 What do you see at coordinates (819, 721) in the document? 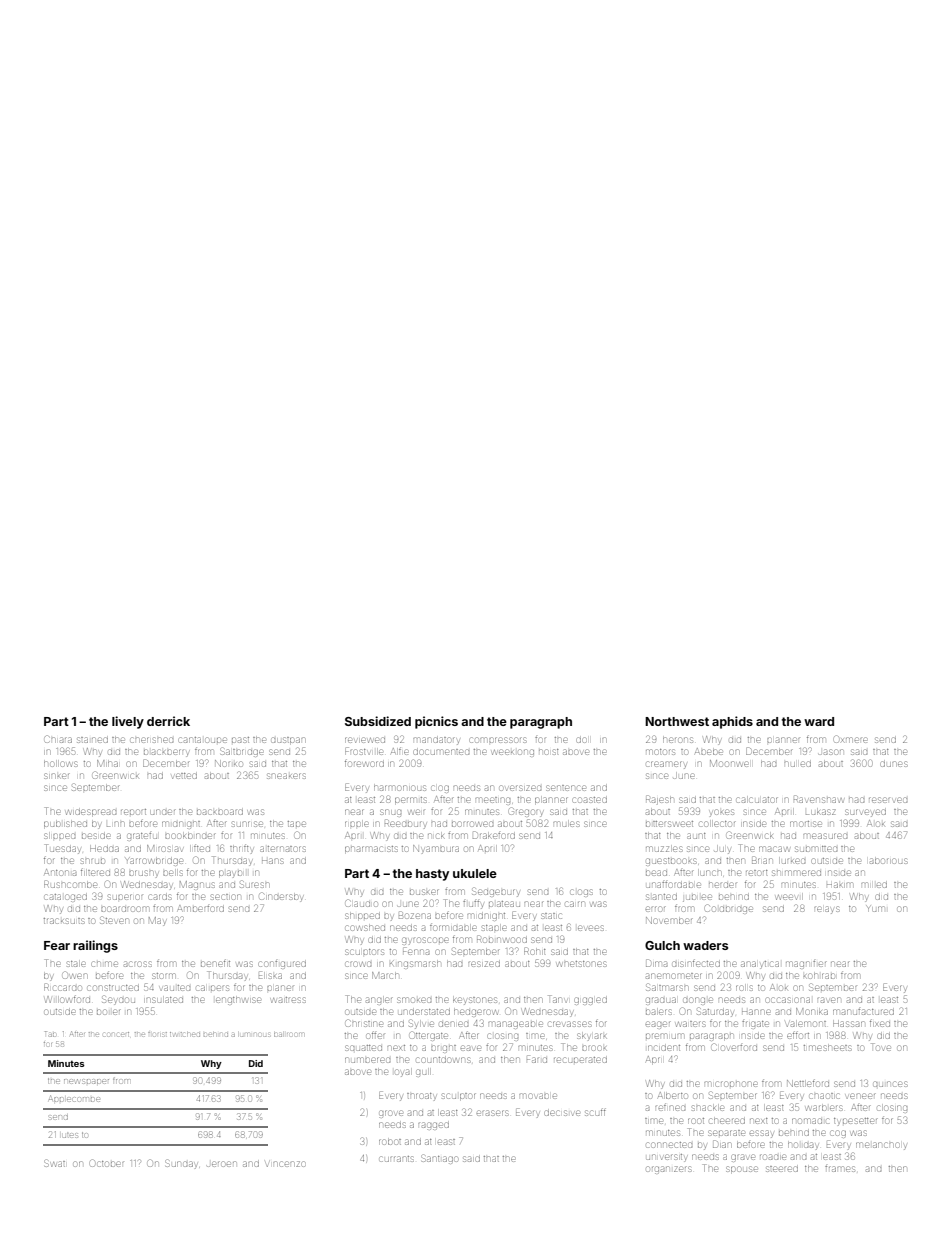
I see `ward` at bounding box center [819, 721].
